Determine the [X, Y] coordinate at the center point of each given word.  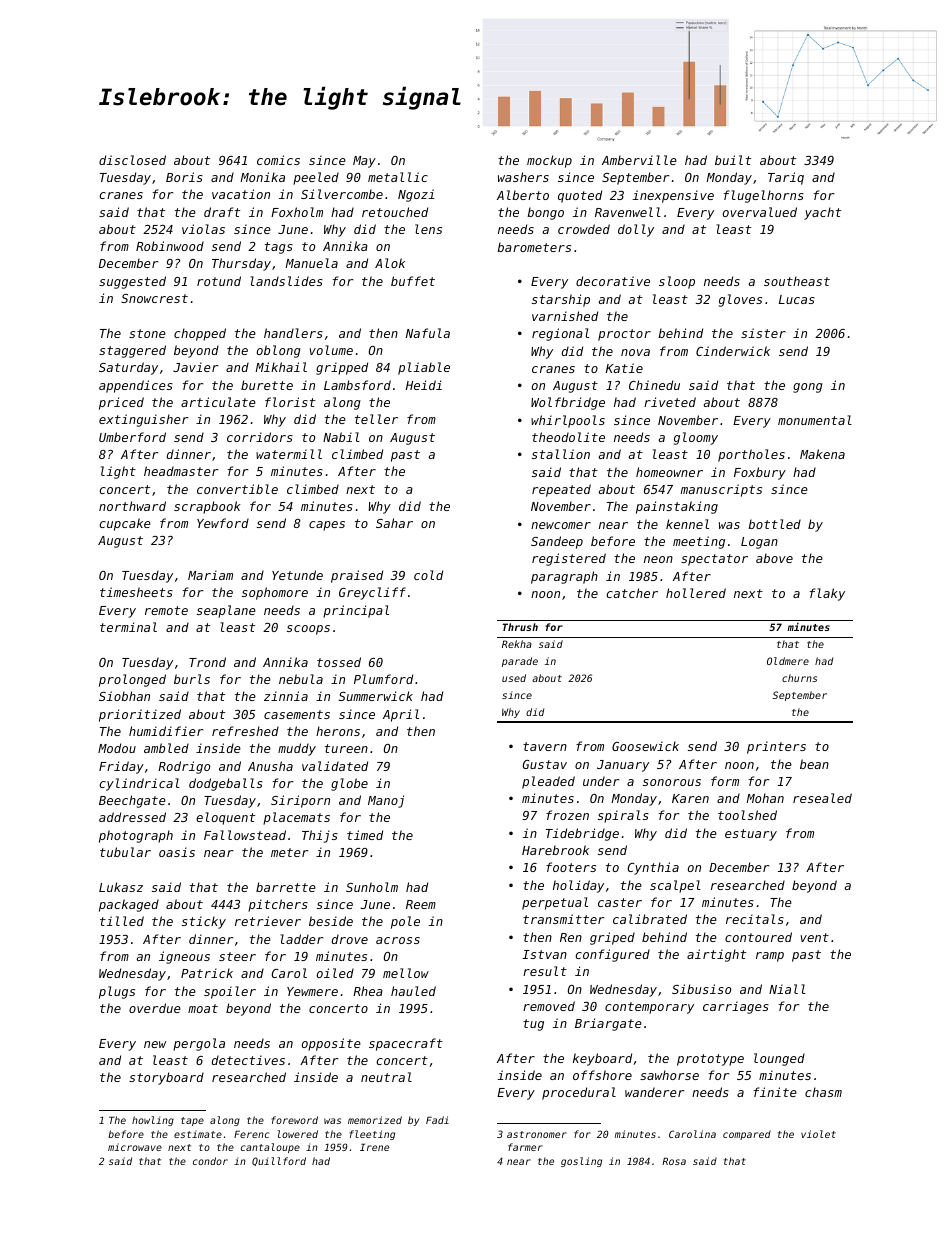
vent [814, 937]
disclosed [132, 160]
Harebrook [555, 850]
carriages [736, 1007]
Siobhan [124, 696]
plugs [117, 992]
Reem [421, 904]
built [733, 160]
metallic [398, 177]
